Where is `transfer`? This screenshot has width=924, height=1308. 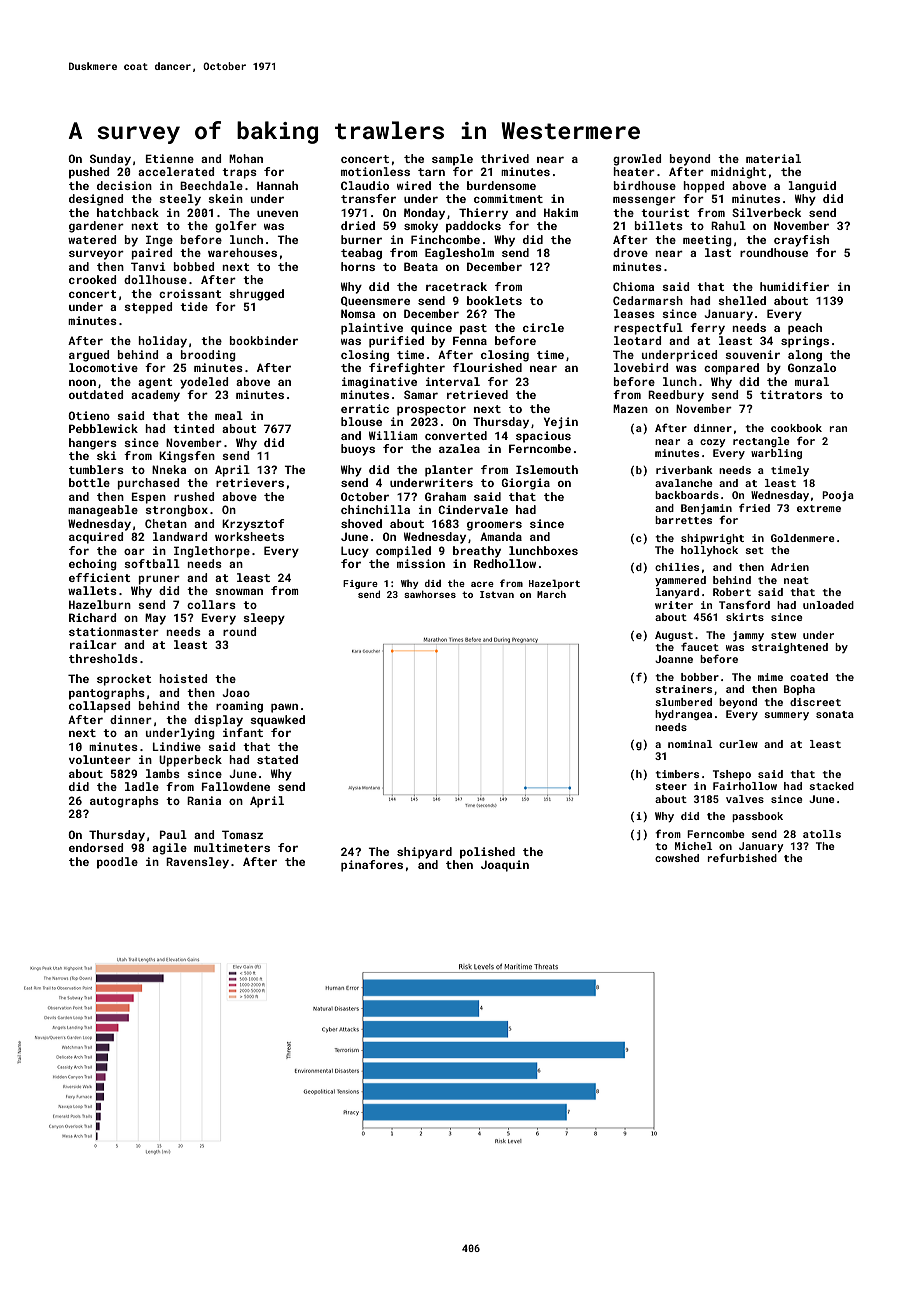 transfer is located at coordinates (368, 198).
